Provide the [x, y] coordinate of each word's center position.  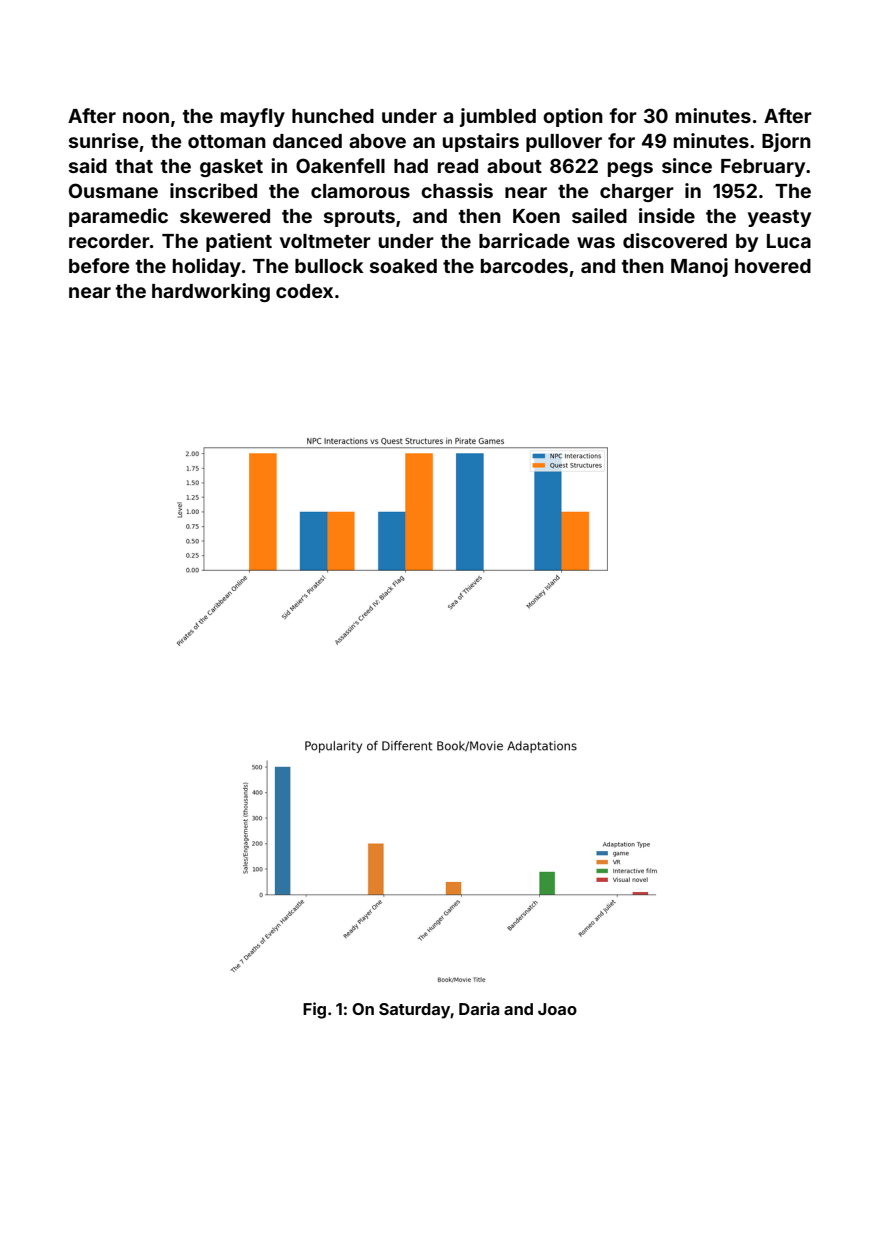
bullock [329, 266]
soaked [403, 266]
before [99, 265]
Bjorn [786, 142]
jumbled [498, 117]
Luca [789, 241]
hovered [773, 266]
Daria [479, 1008]
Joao [557, 1009]
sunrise [104, 140]
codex [304, 291]
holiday [207, 267]
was [596, 242]
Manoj [699, 267]
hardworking [211, 292]
